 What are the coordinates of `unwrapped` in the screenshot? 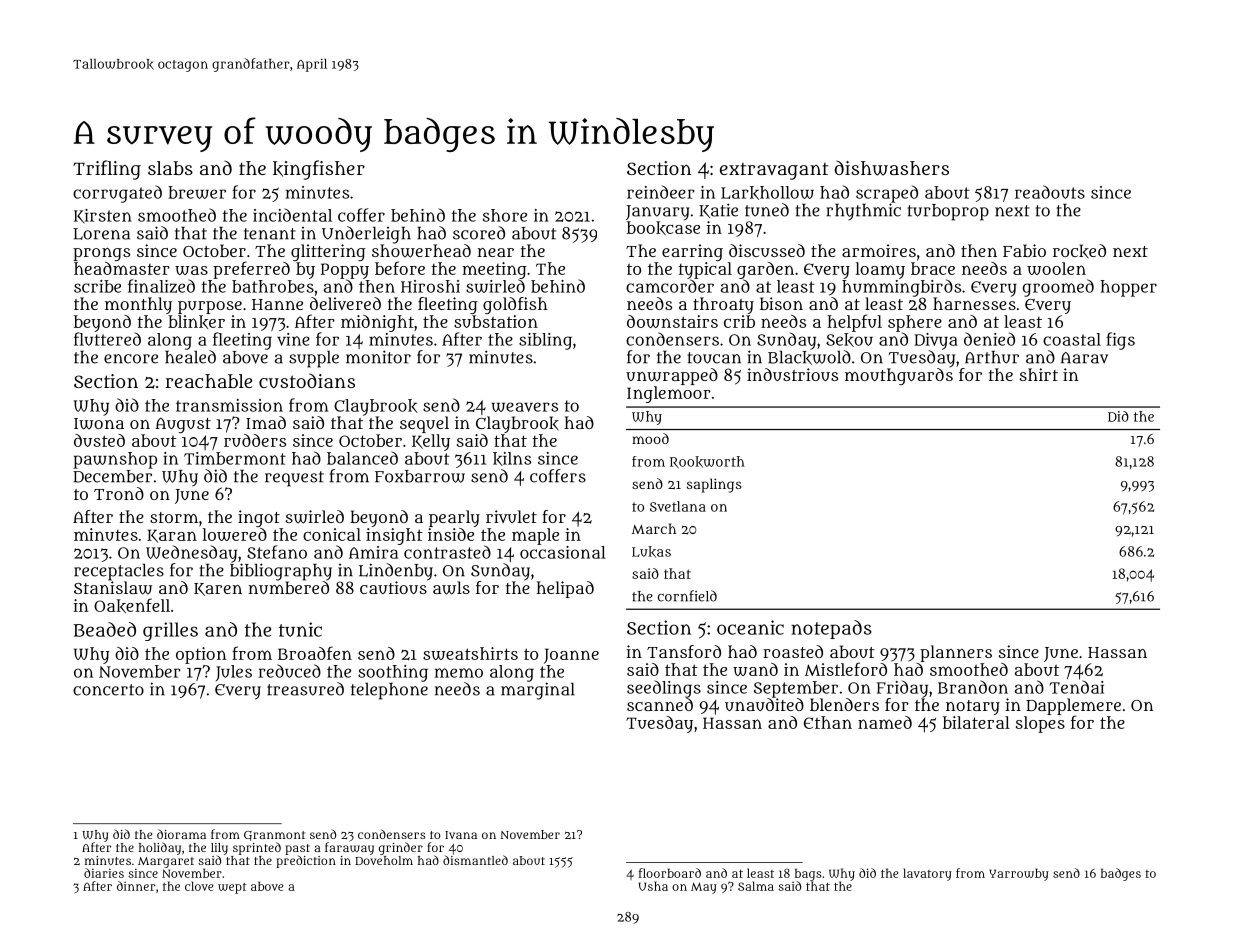 It's located at (672, 376).
